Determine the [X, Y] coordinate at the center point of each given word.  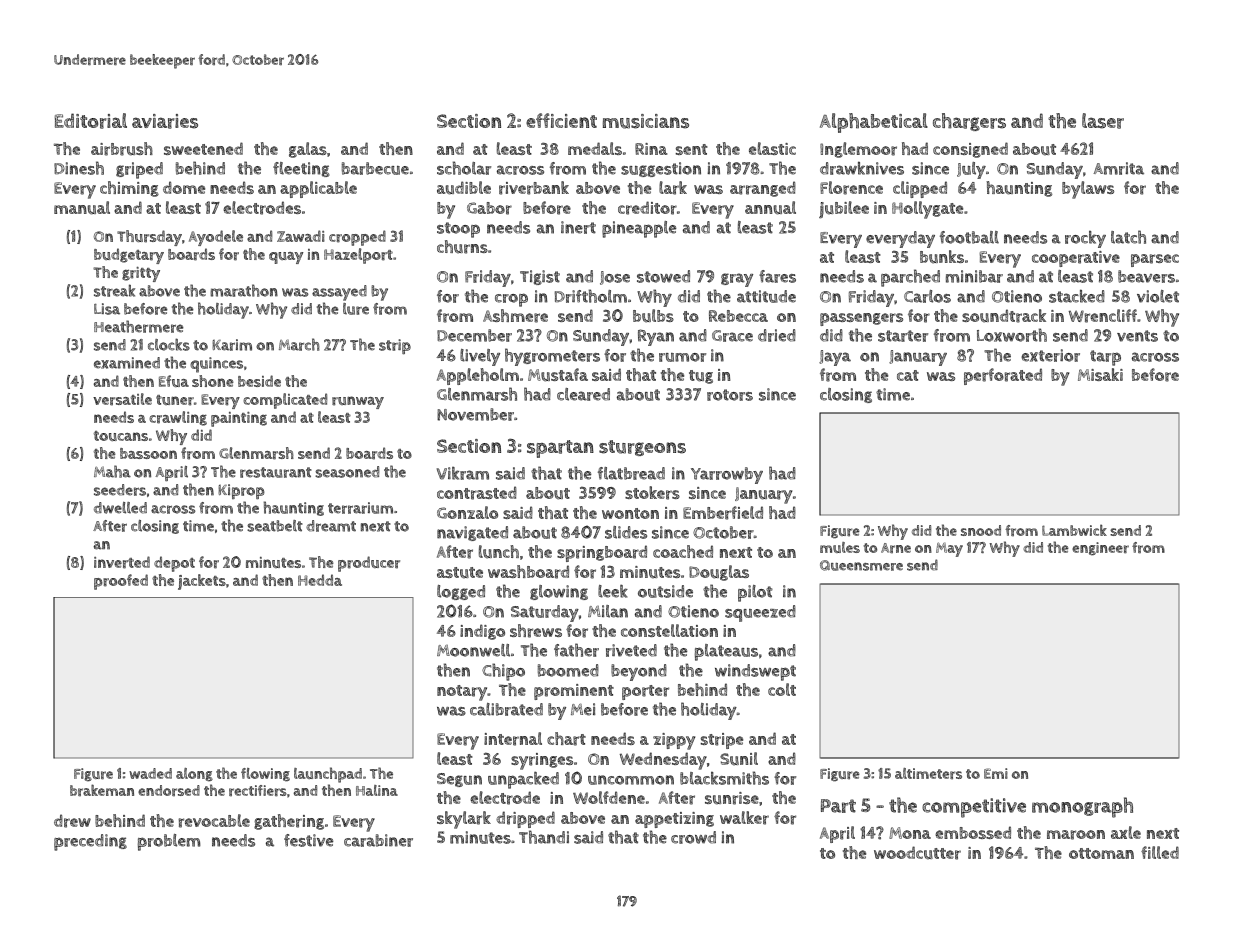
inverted [122, 562]
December [474, 335]
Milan [608, 611]
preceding [90, 842]
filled [1160, 852]
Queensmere [861, 565]
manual [82, 208]
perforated [1003, 376]
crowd [693, 837]
